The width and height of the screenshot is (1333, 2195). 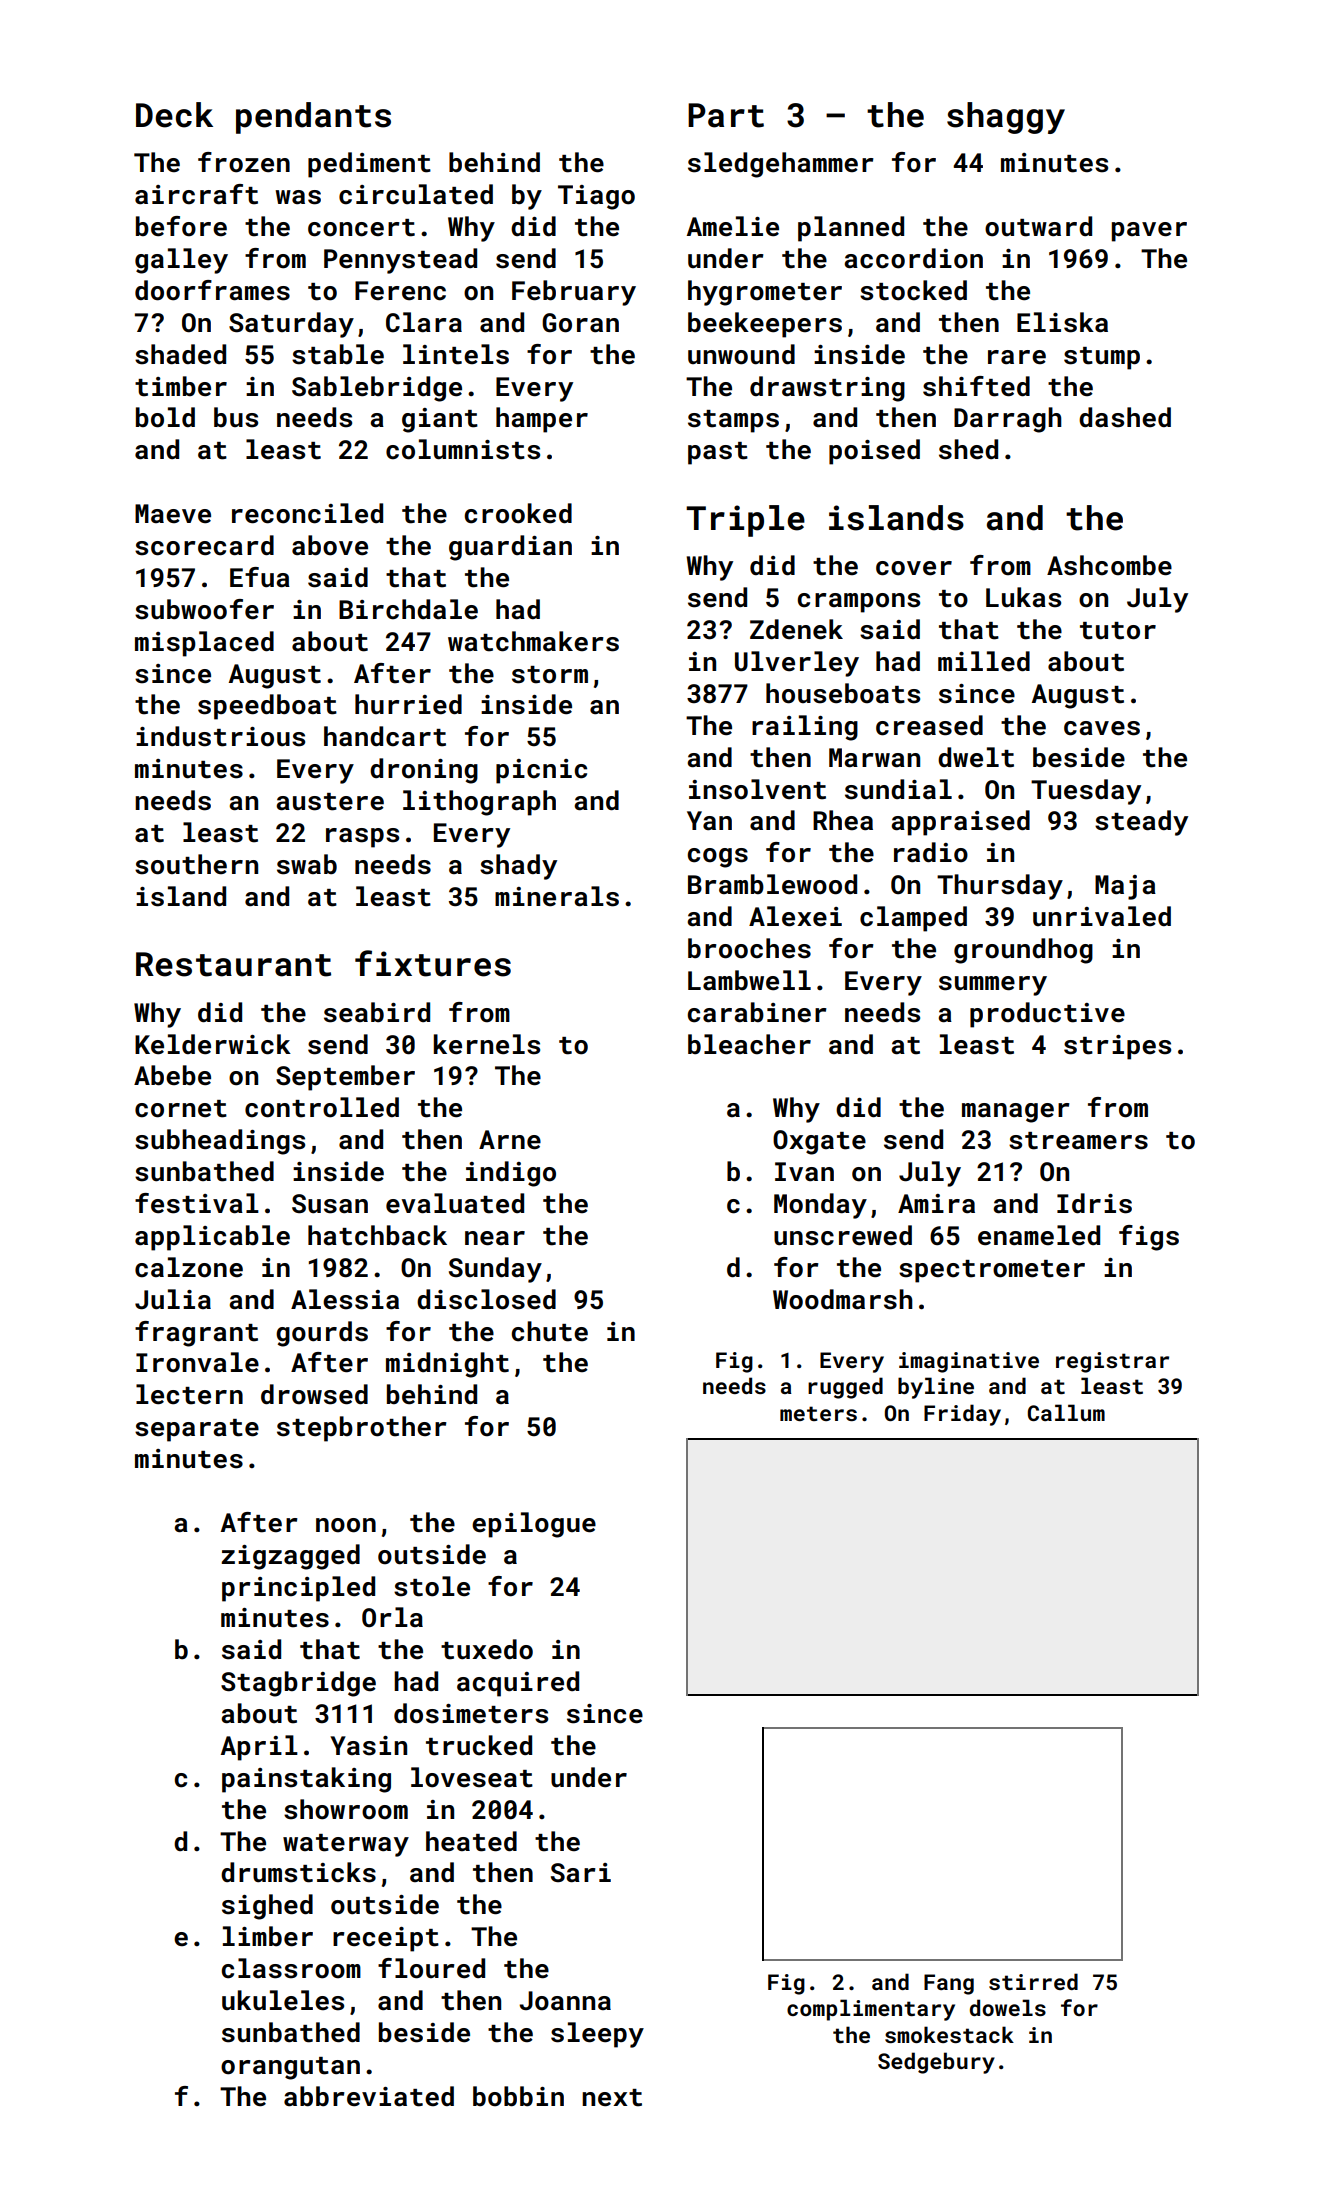 What do you see at coordinates (330, 1204) in the screenshot?
I see `Susan` at bounding box center [330, 1204].
